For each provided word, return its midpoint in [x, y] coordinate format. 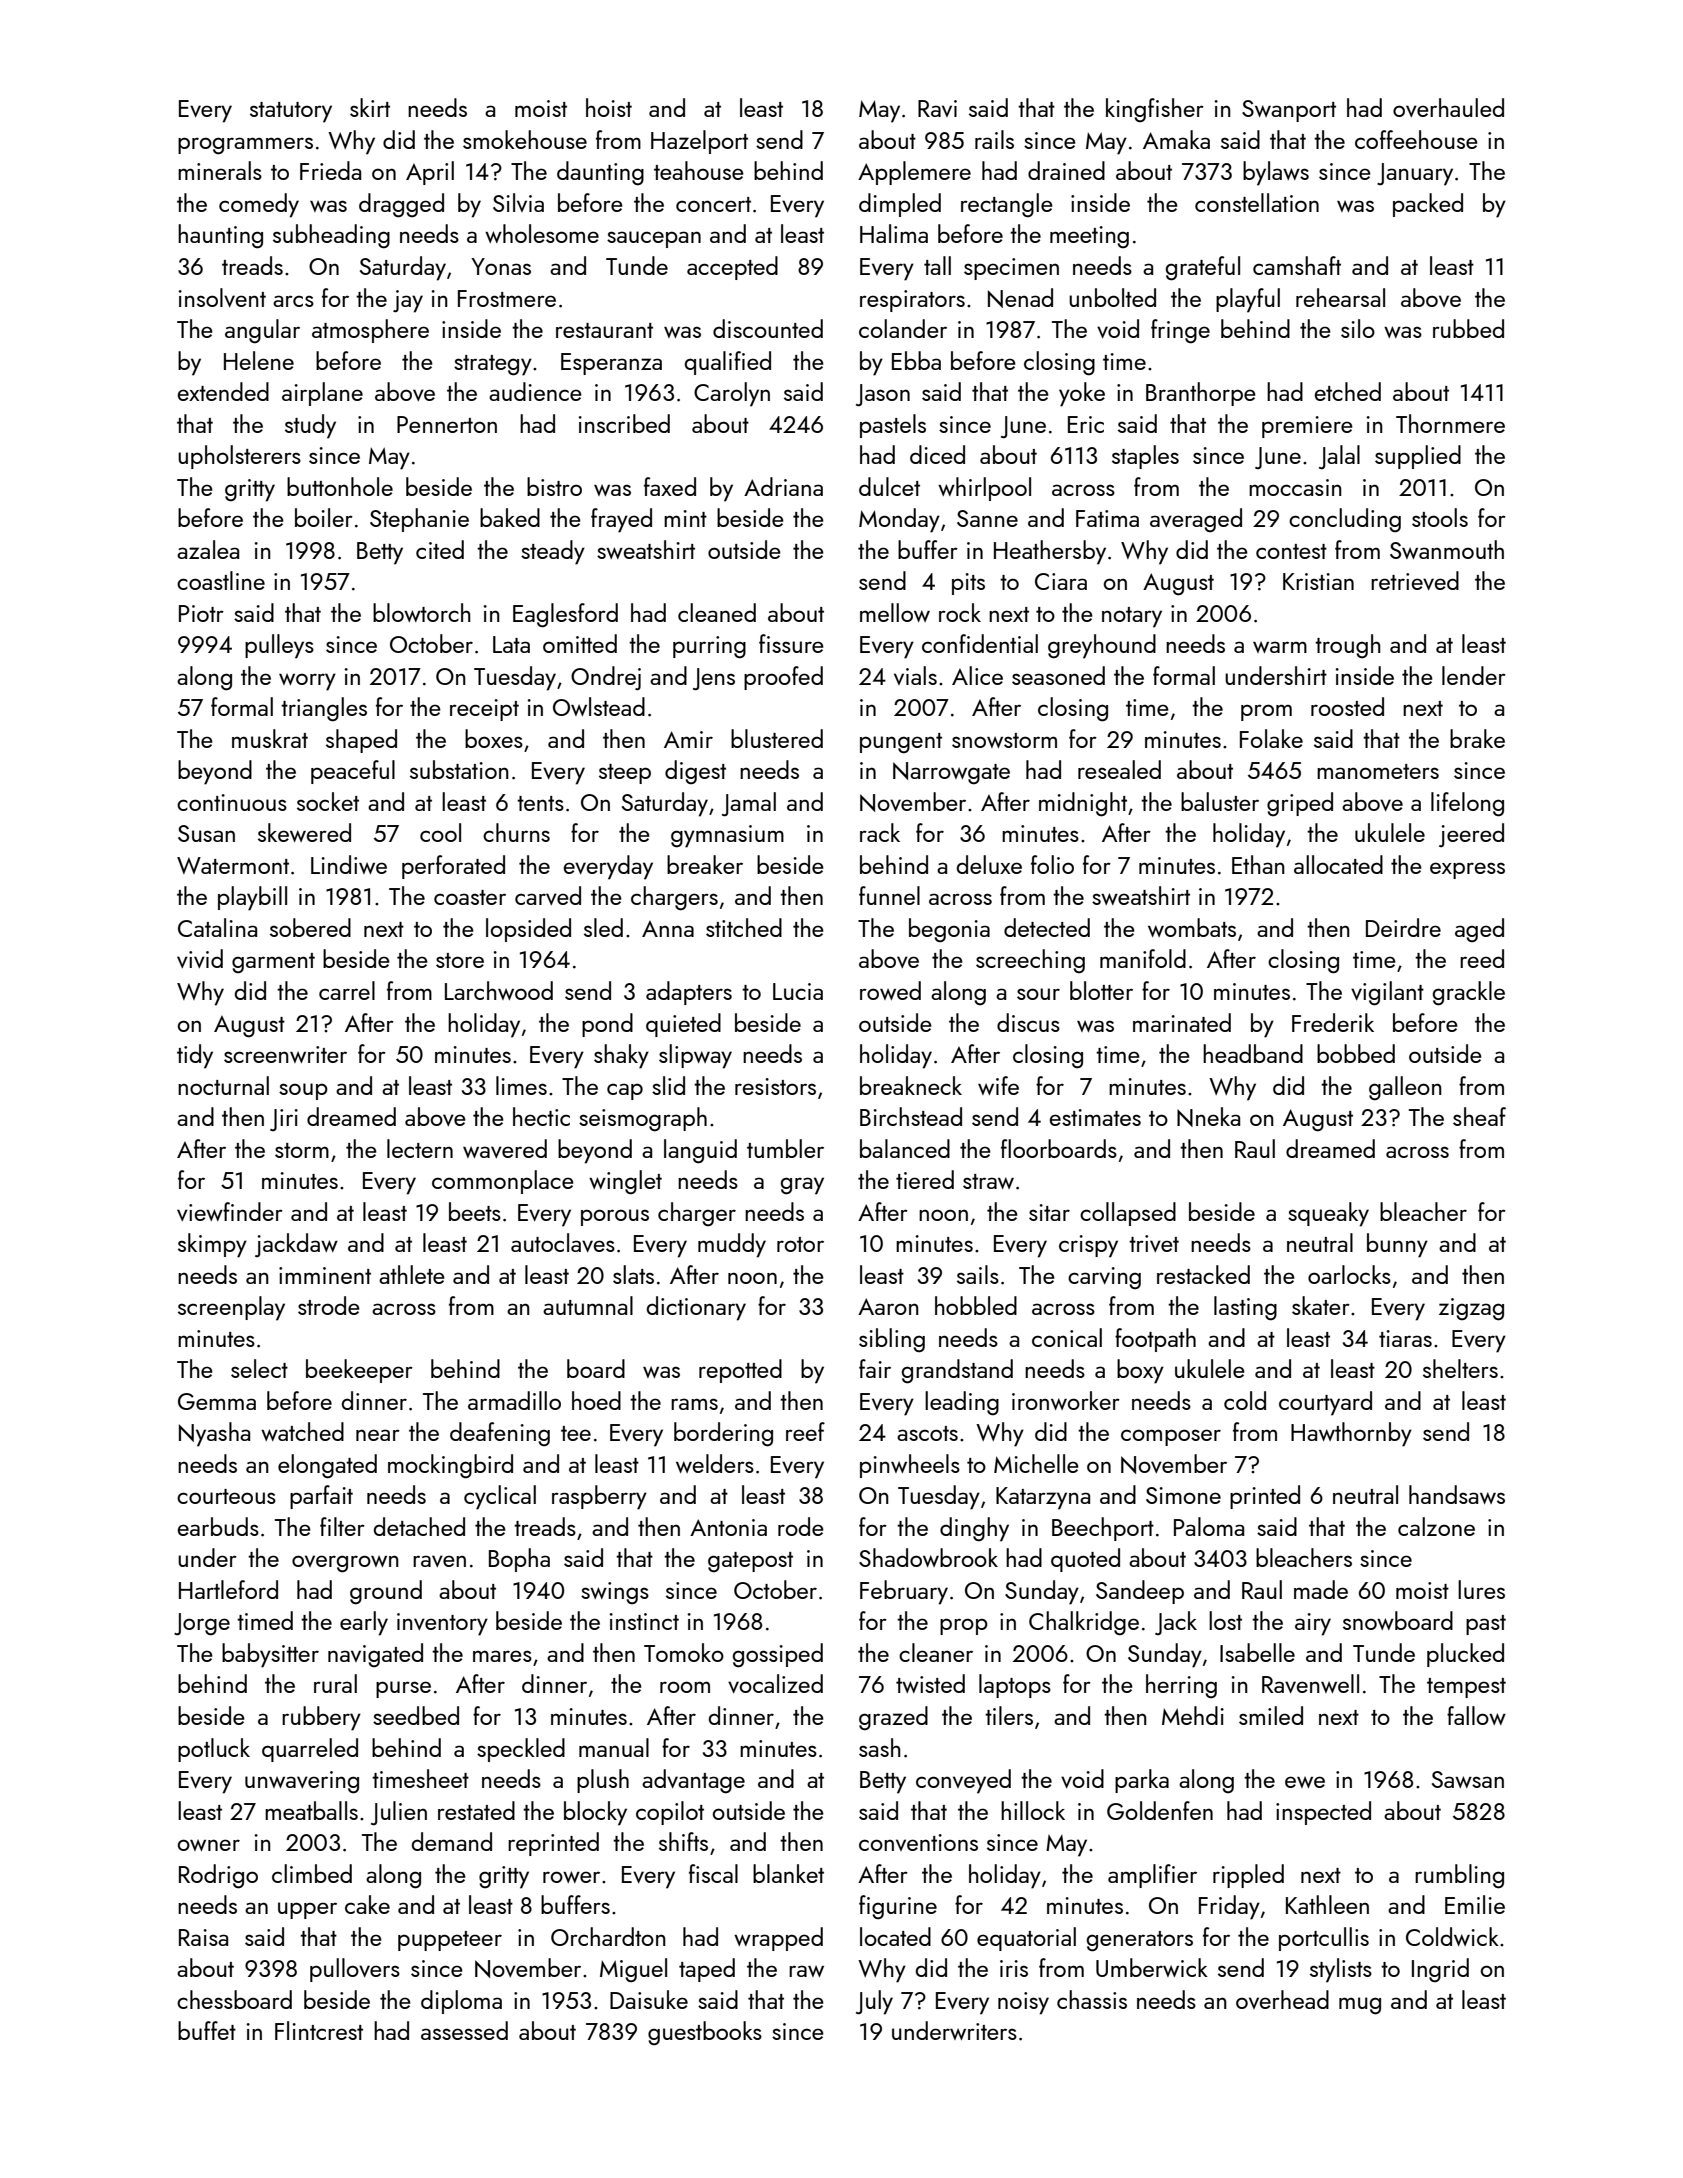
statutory [291, 112]
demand [452, 1841]
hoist [609, 107]
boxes [494, 738]
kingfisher [1155, 110]
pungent [901, 743]
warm [1280, 647]
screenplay [231, 1308]
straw [988, 1181]
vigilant [1387, 993]
